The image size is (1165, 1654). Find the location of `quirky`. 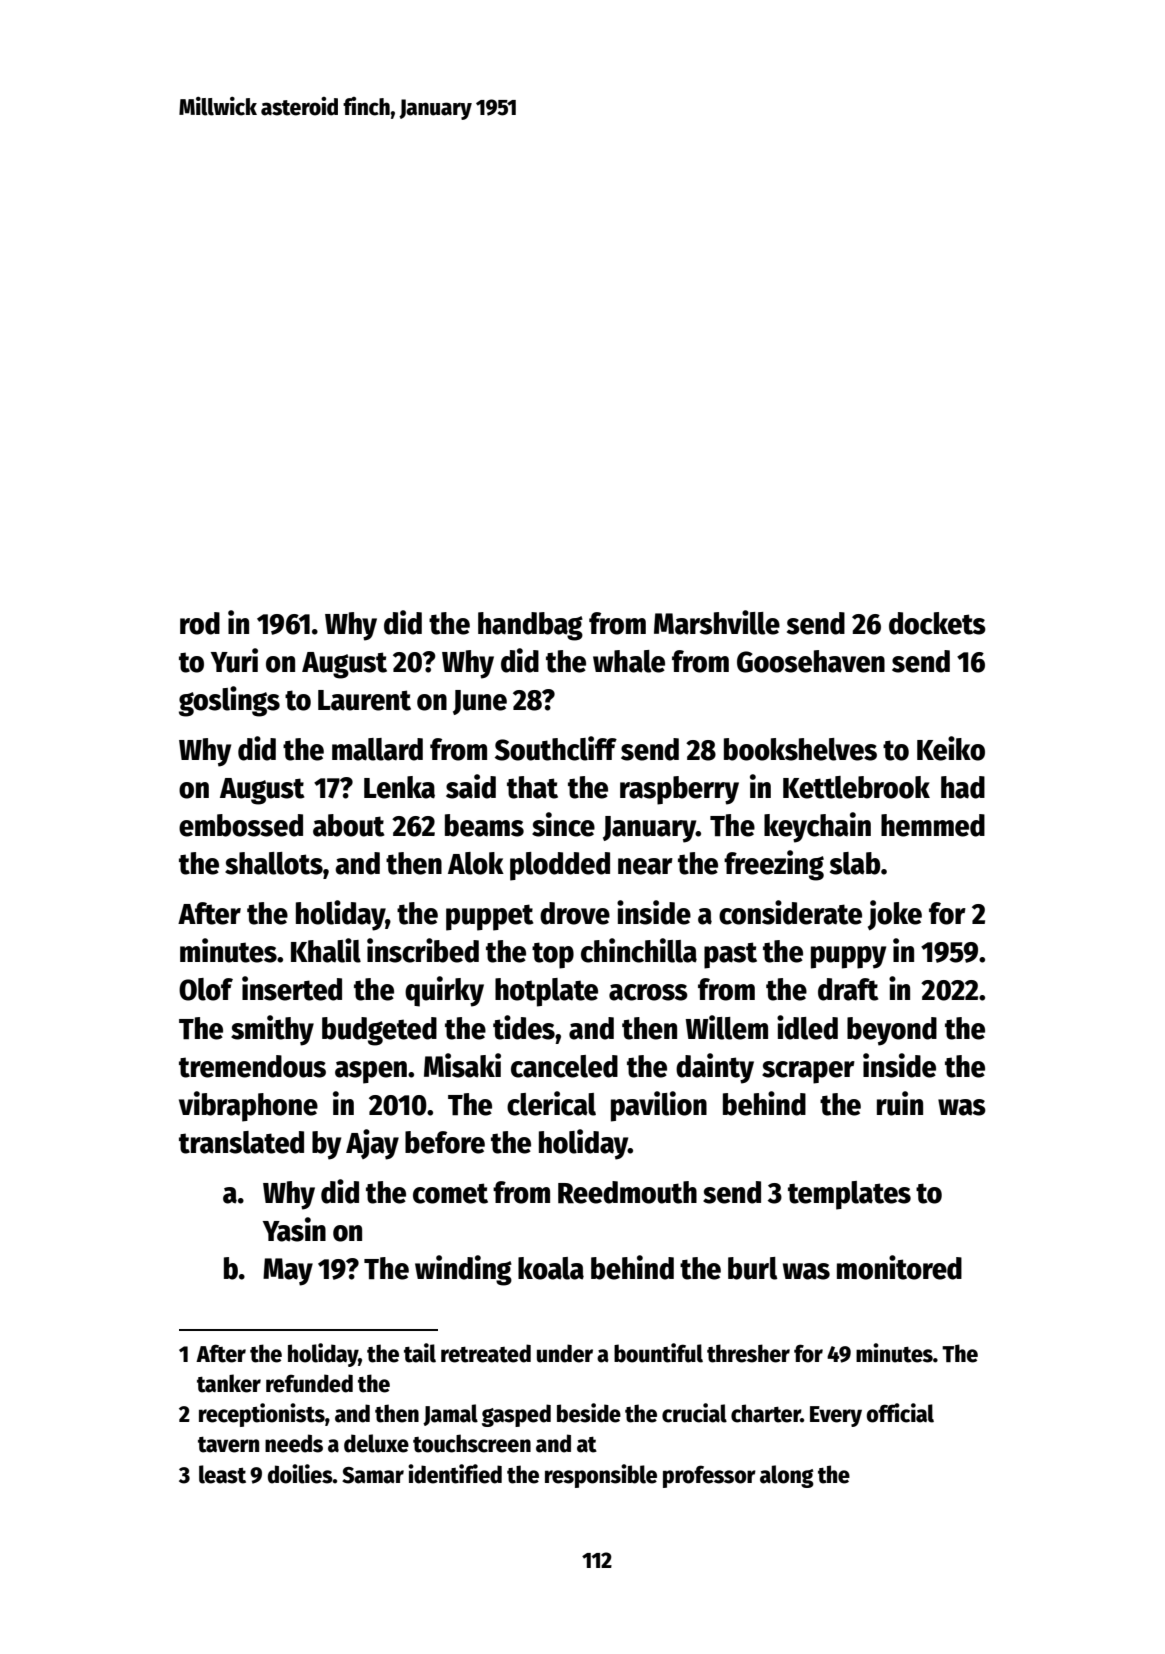

quirky is located at coordinates (444, 991).
